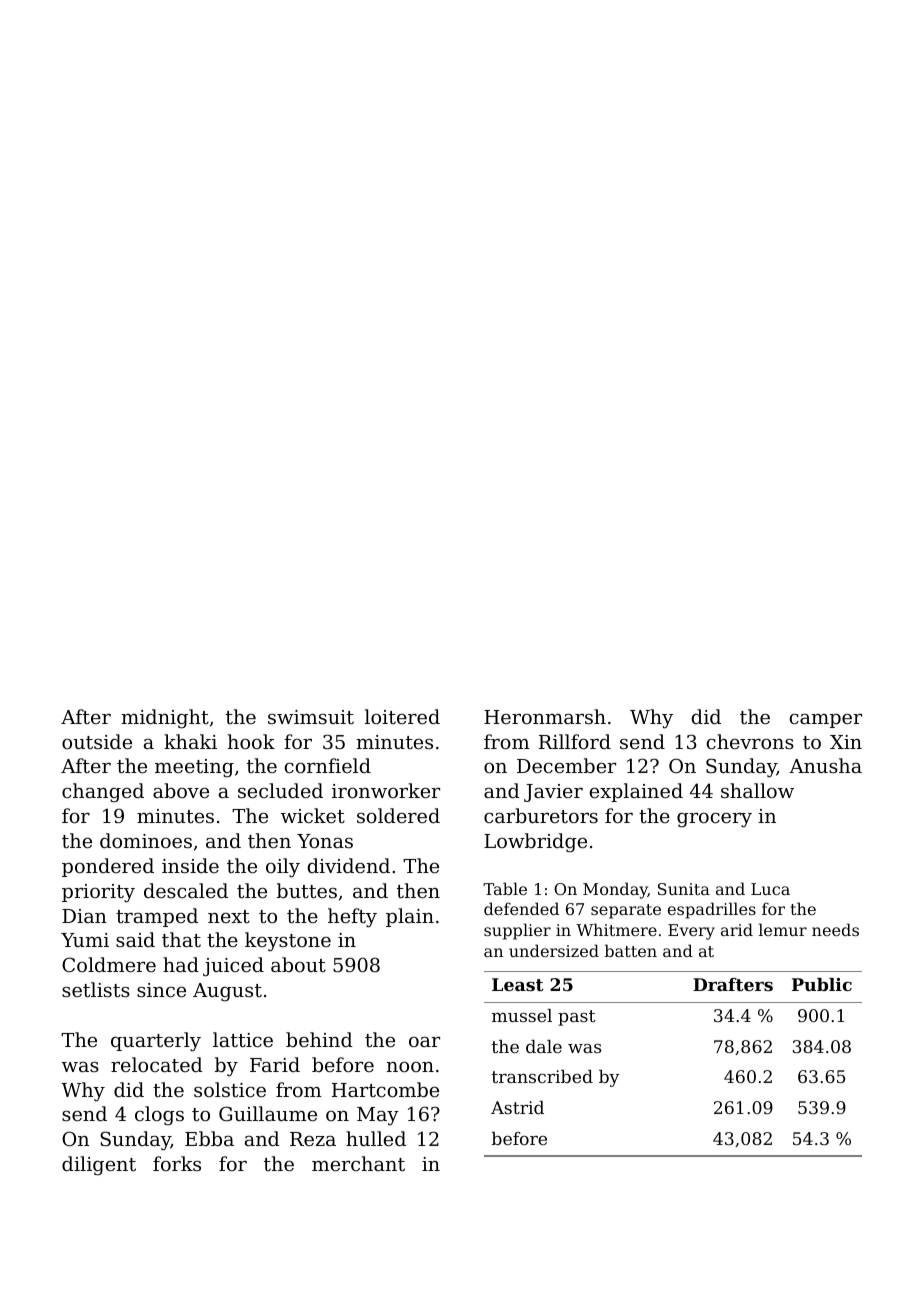  I want to click on inside, so click(190, 865).
